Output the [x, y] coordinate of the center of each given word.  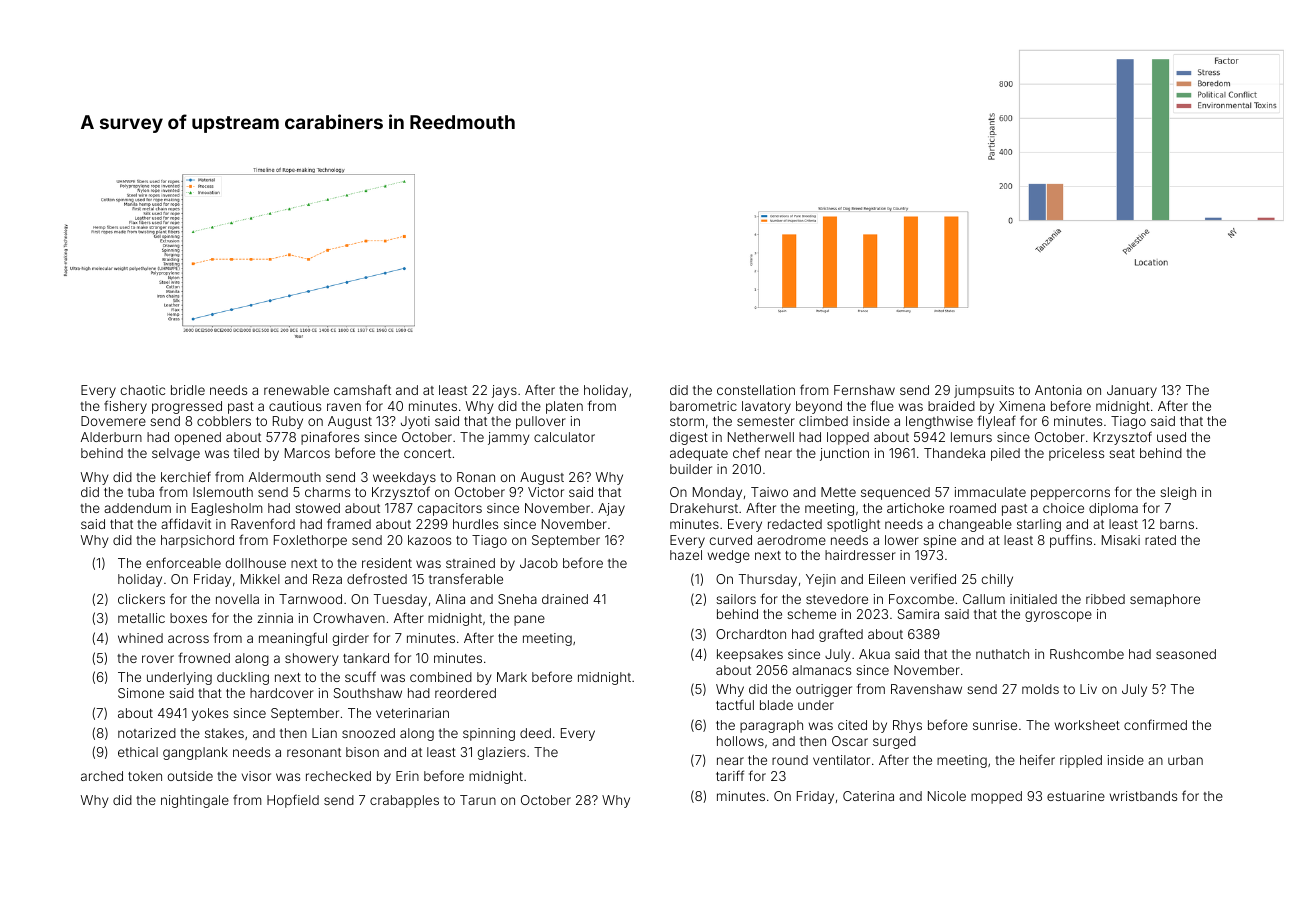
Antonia [1058, 390]
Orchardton [751, 634]
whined [140, 638]
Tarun [478, 800]
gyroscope [1058, 616]
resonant [314, 752]
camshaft [362, 389]
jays [504, 391]
